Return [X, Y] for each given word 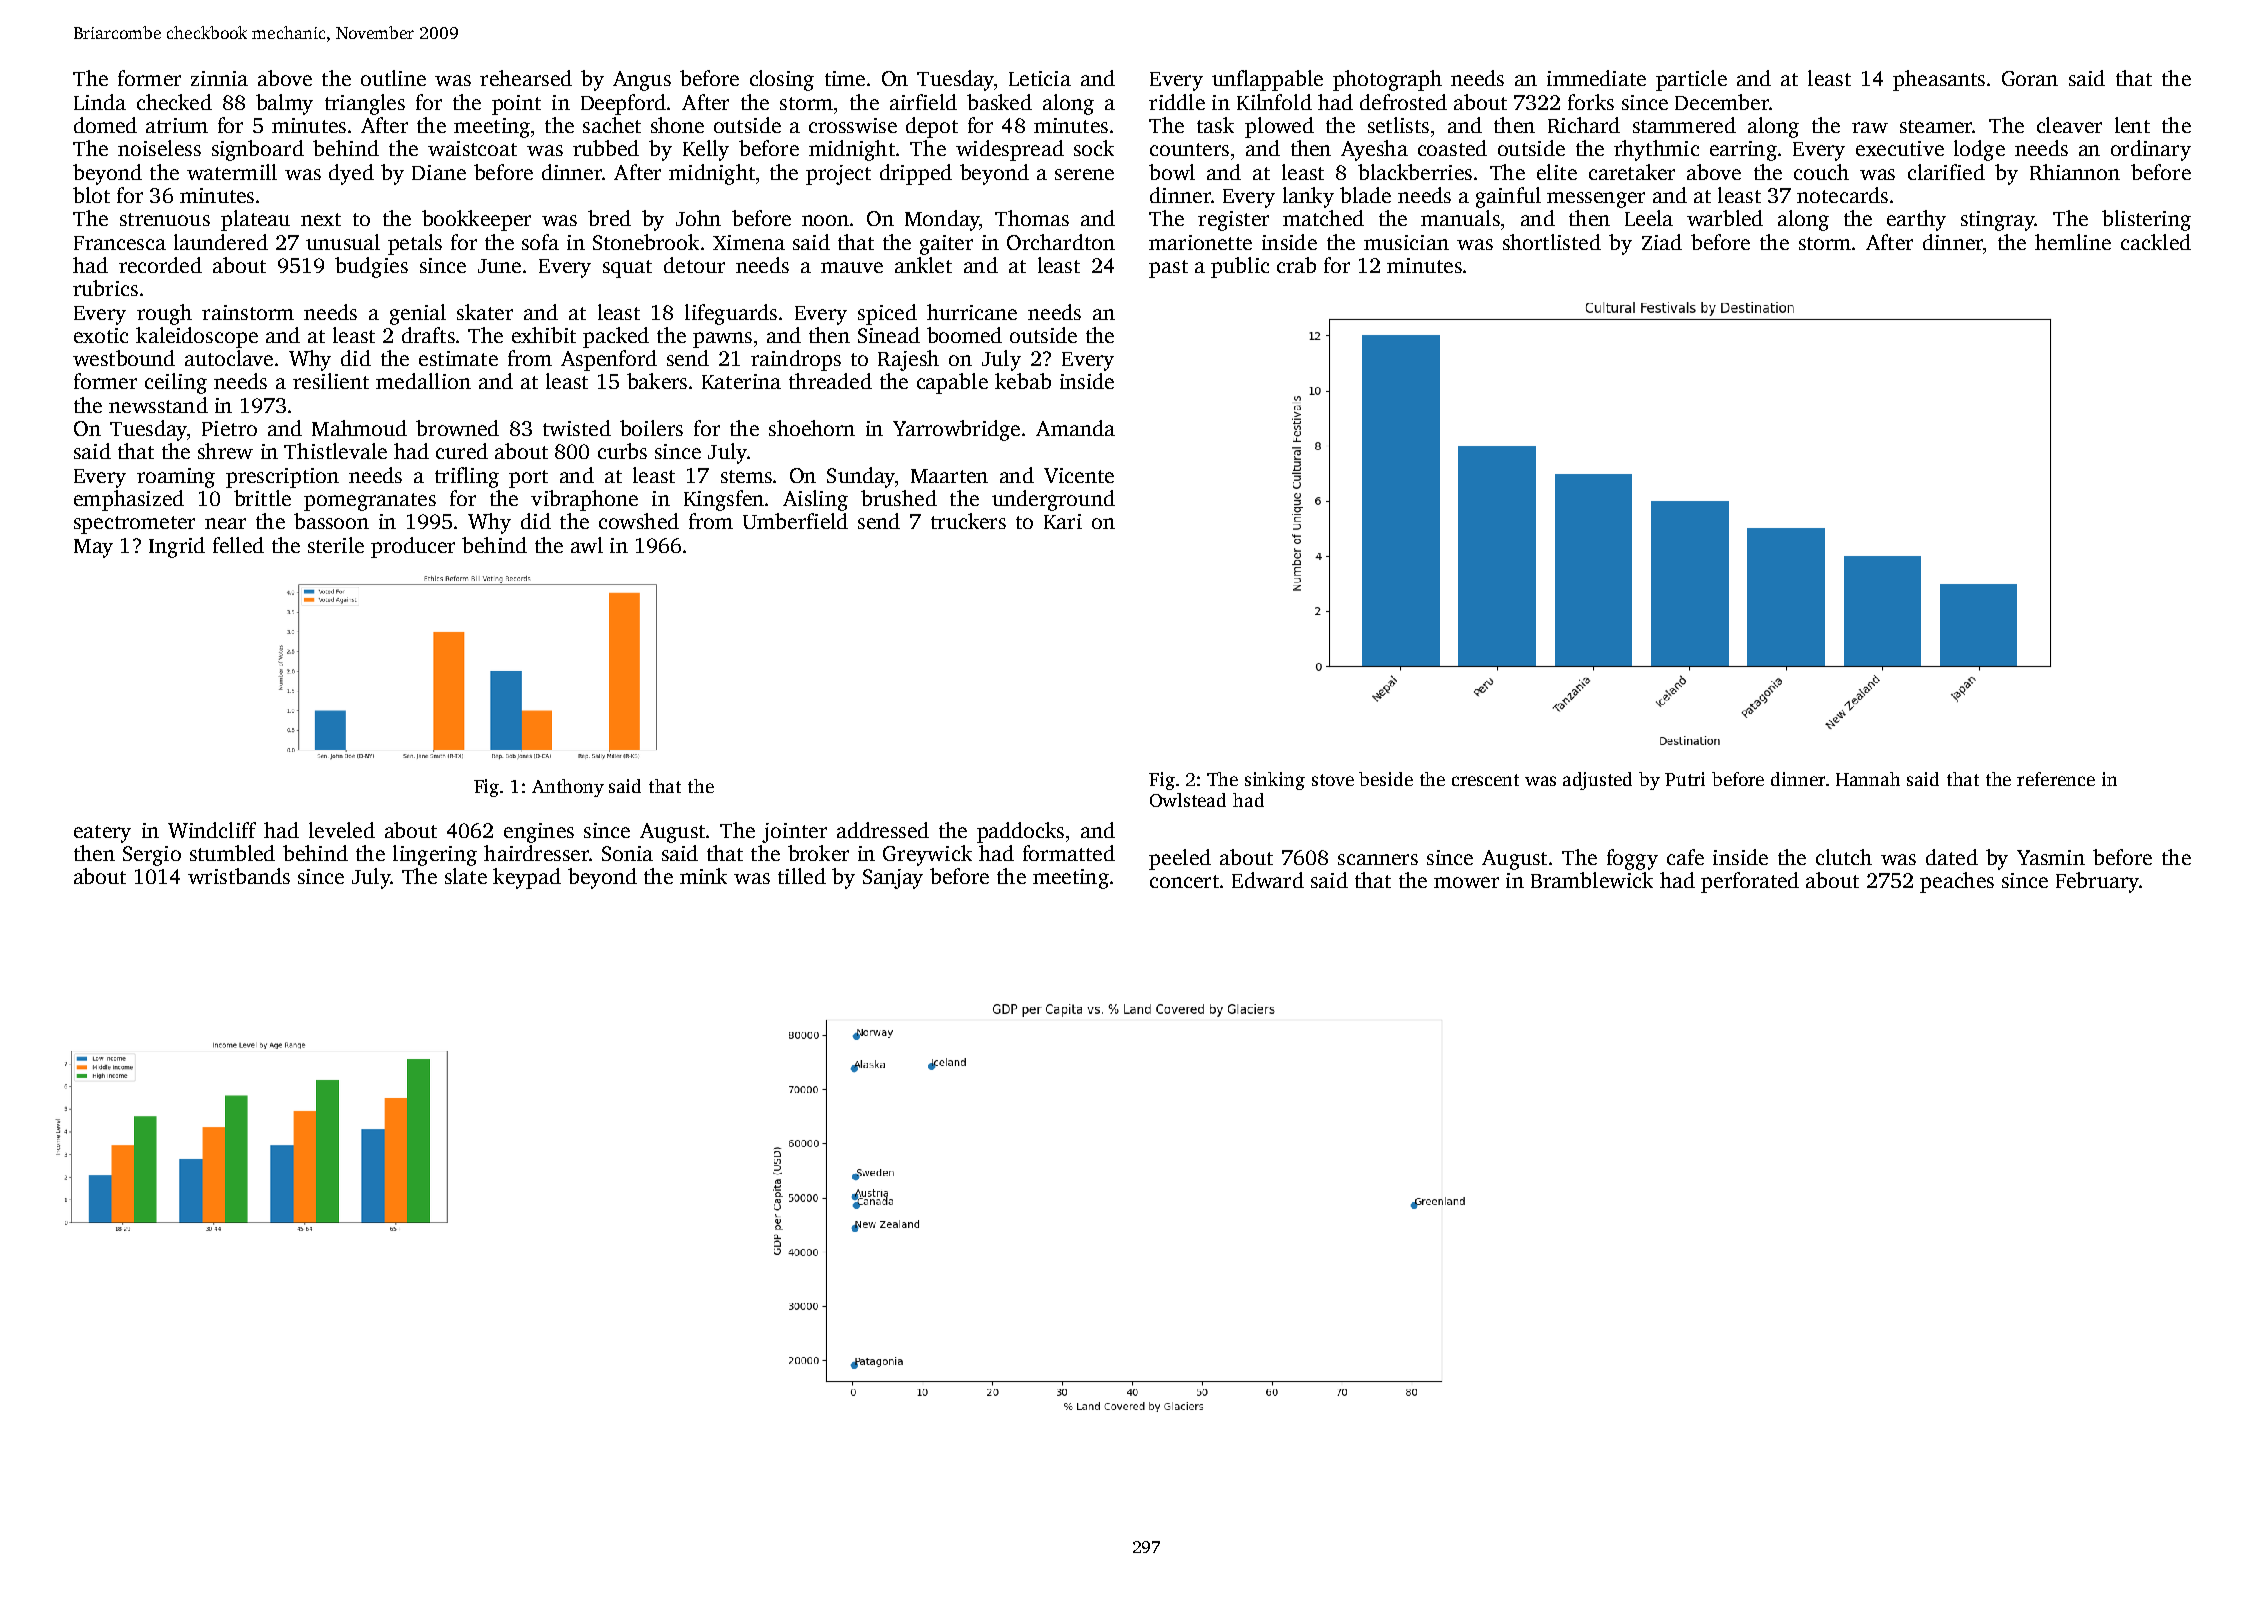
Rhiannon [2075, 172]
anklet [923, 265]
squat [627, 269]
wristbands [239, 876]
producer [413, 547]
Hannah [1868, 779]
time [845, 78]
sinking [1275, 781]
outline [393, 78]
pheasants [1939, 80]
